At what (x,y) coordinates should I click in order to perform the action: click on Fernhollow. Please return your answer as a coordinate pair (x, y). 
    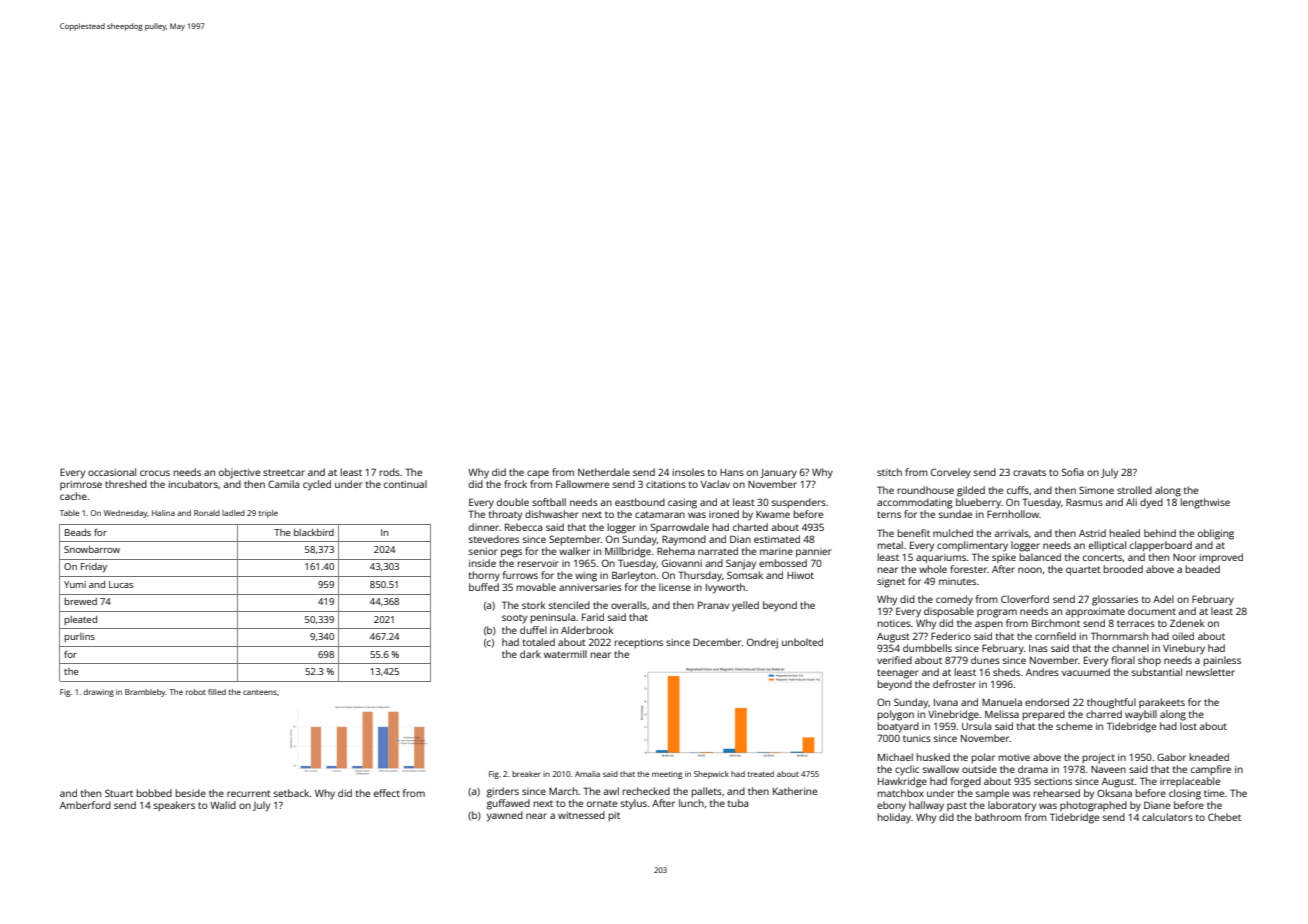
    Looking at the image, I should click on (1013, 514).
